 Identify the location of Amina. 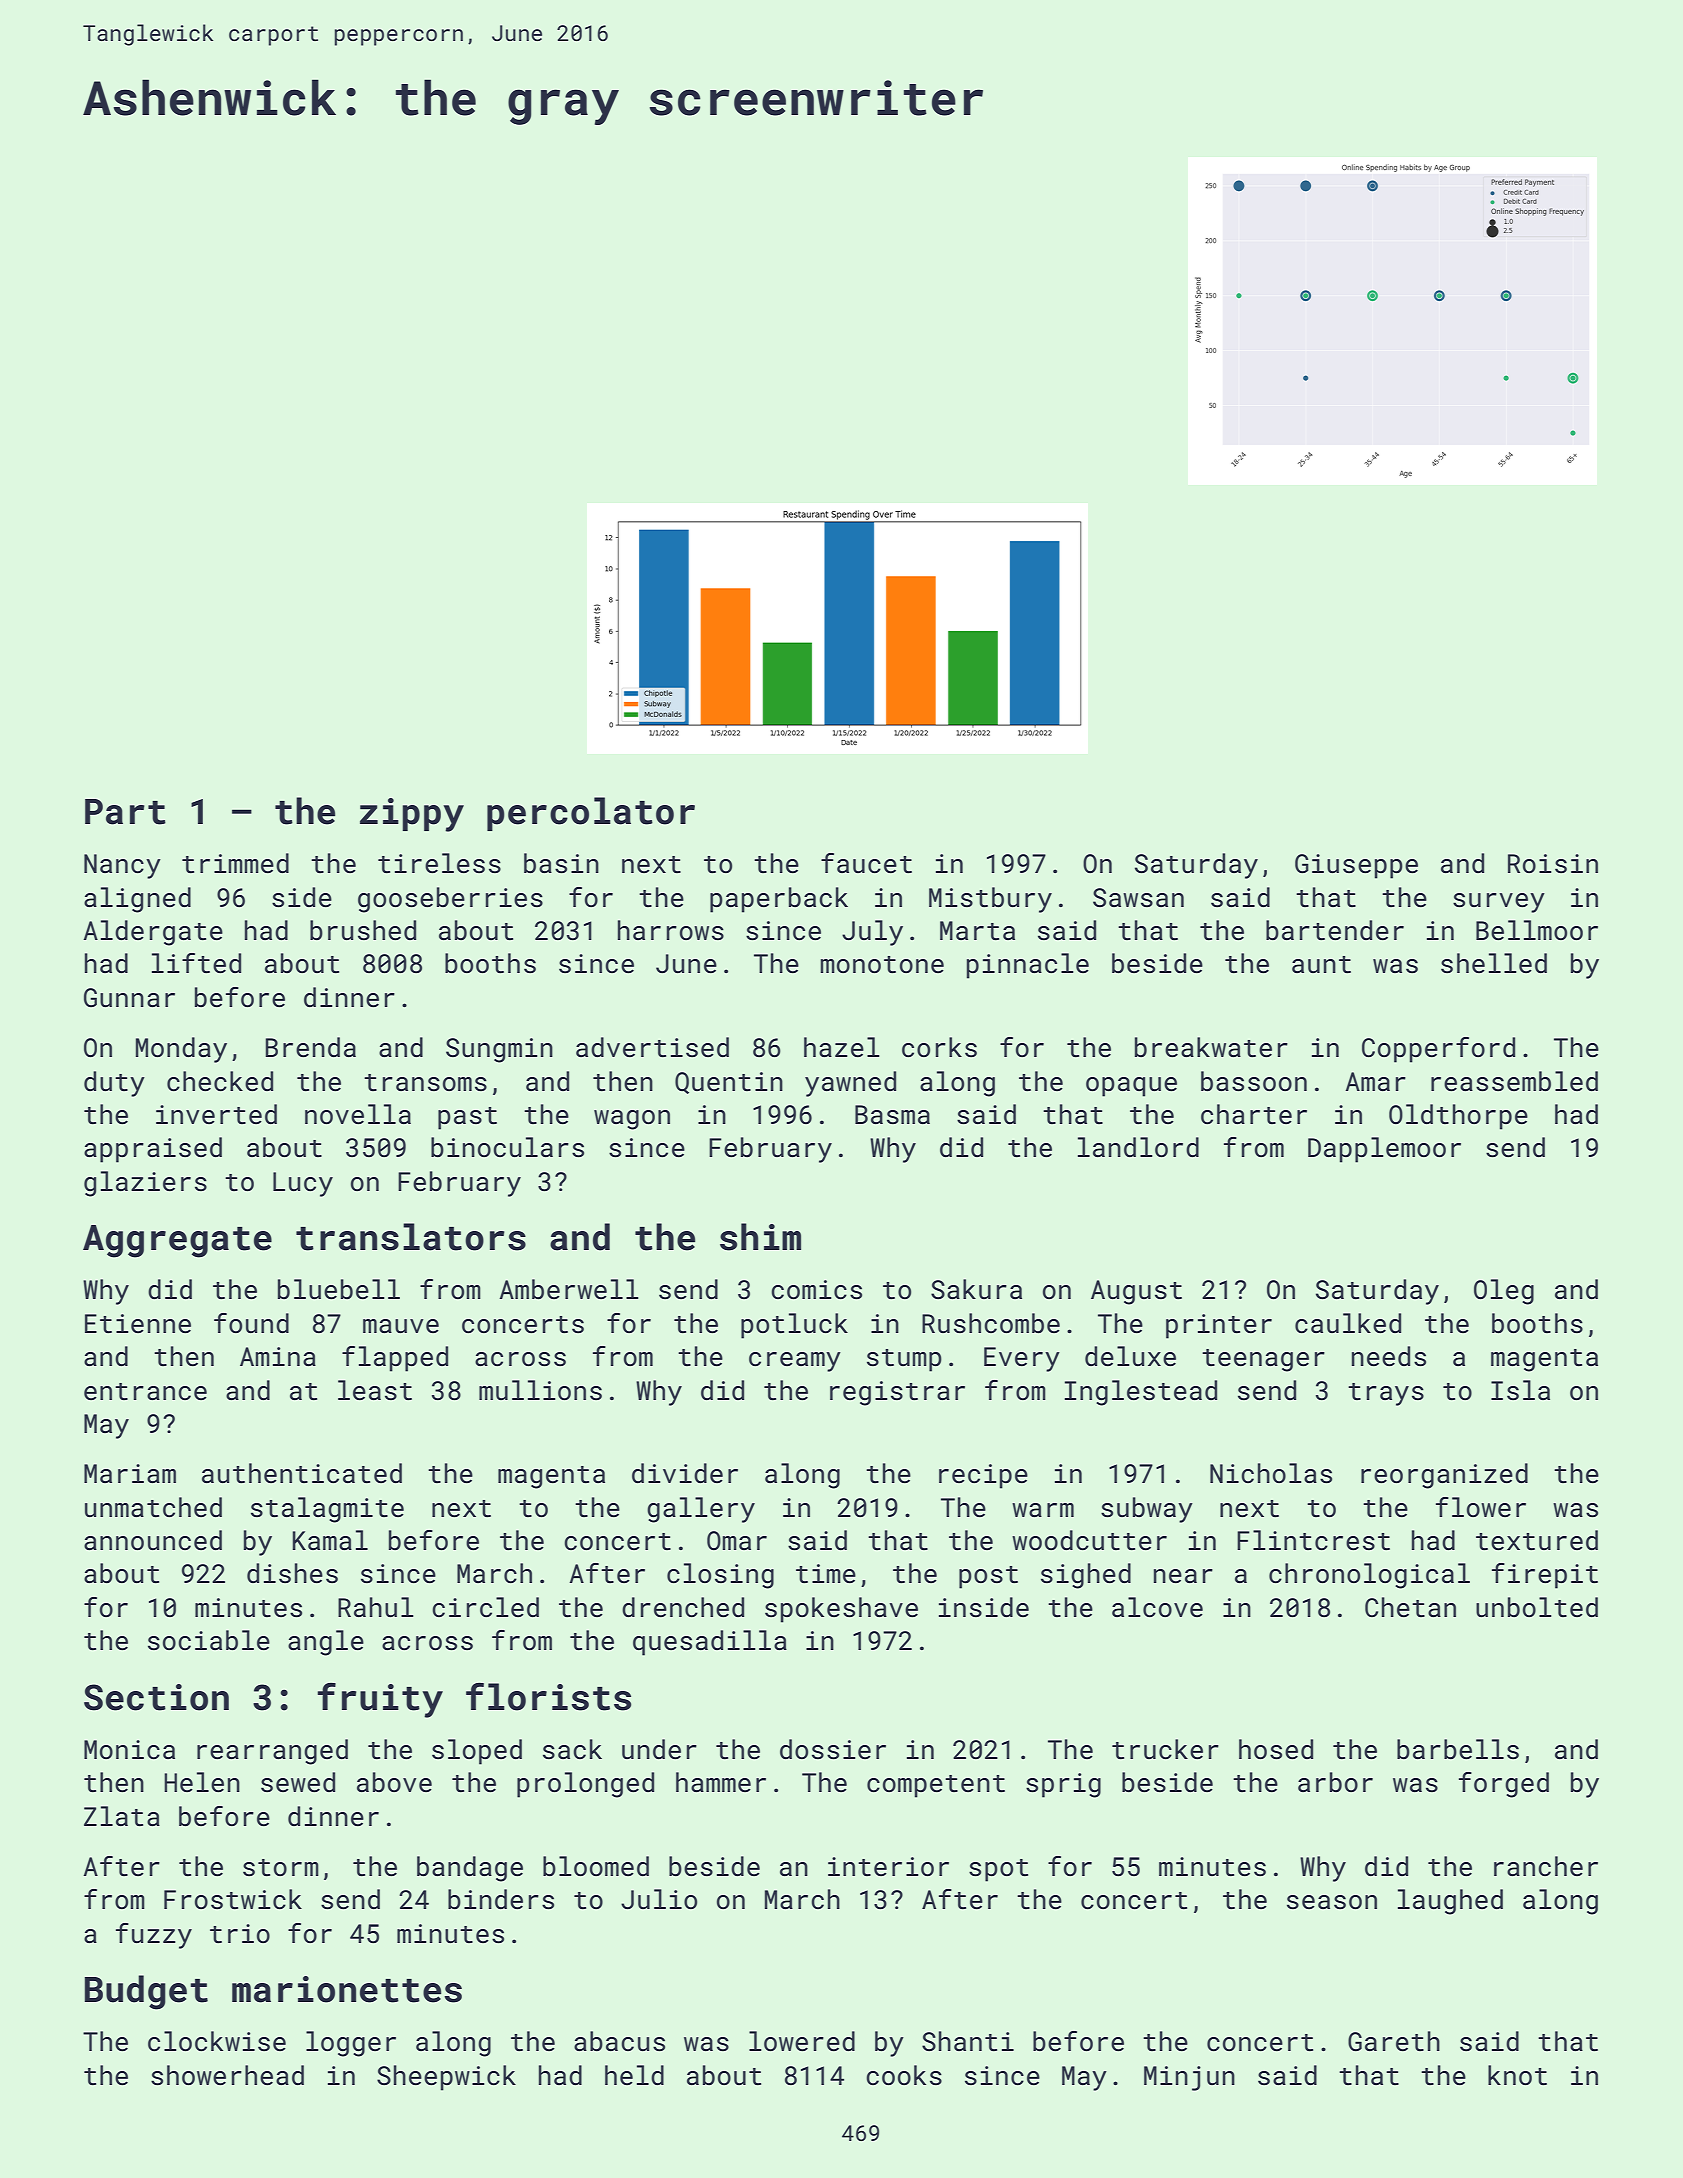
(278, 1356).
